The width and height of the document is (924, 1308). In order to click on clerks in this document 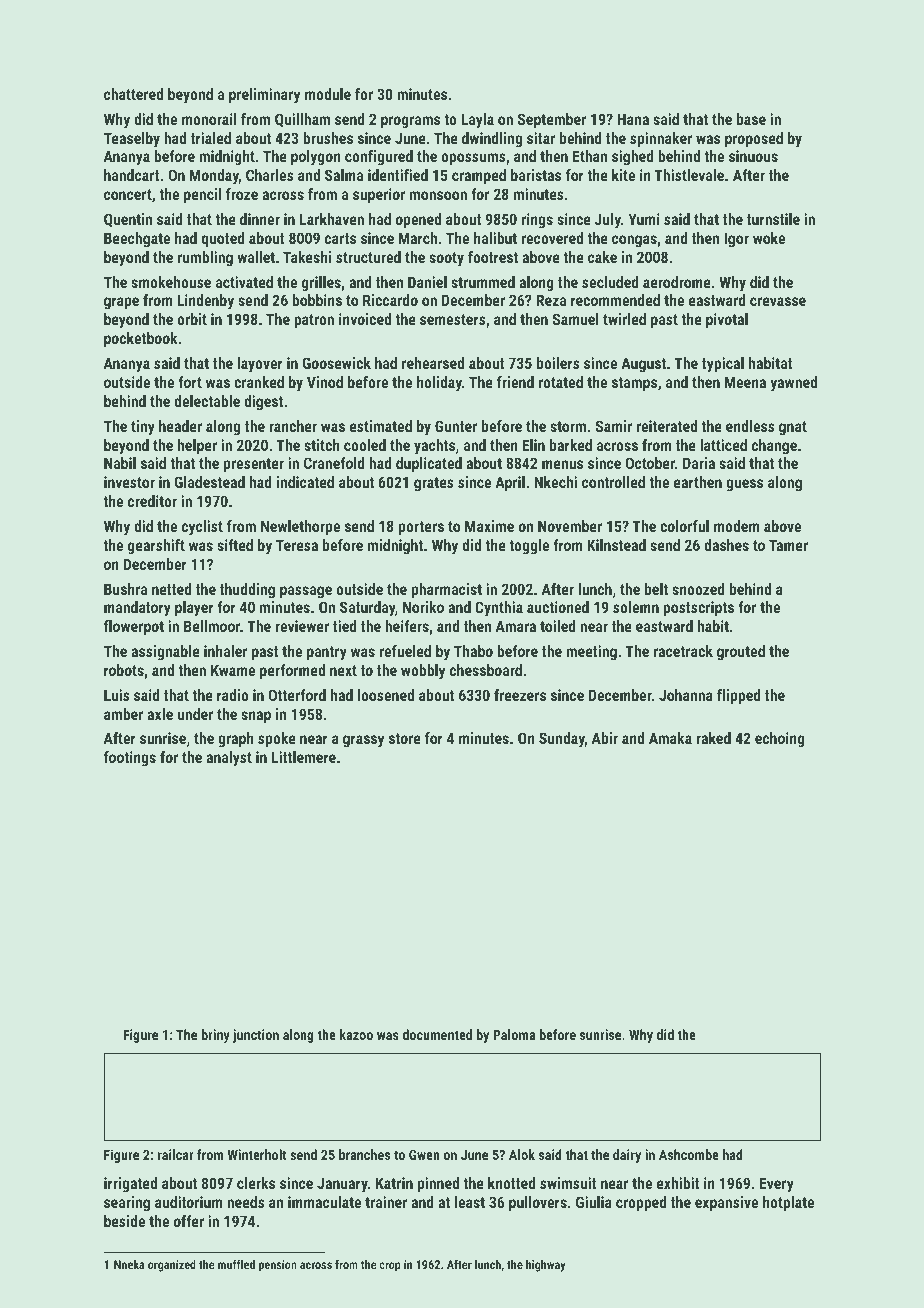, I will do `click(256, 1183)`.
